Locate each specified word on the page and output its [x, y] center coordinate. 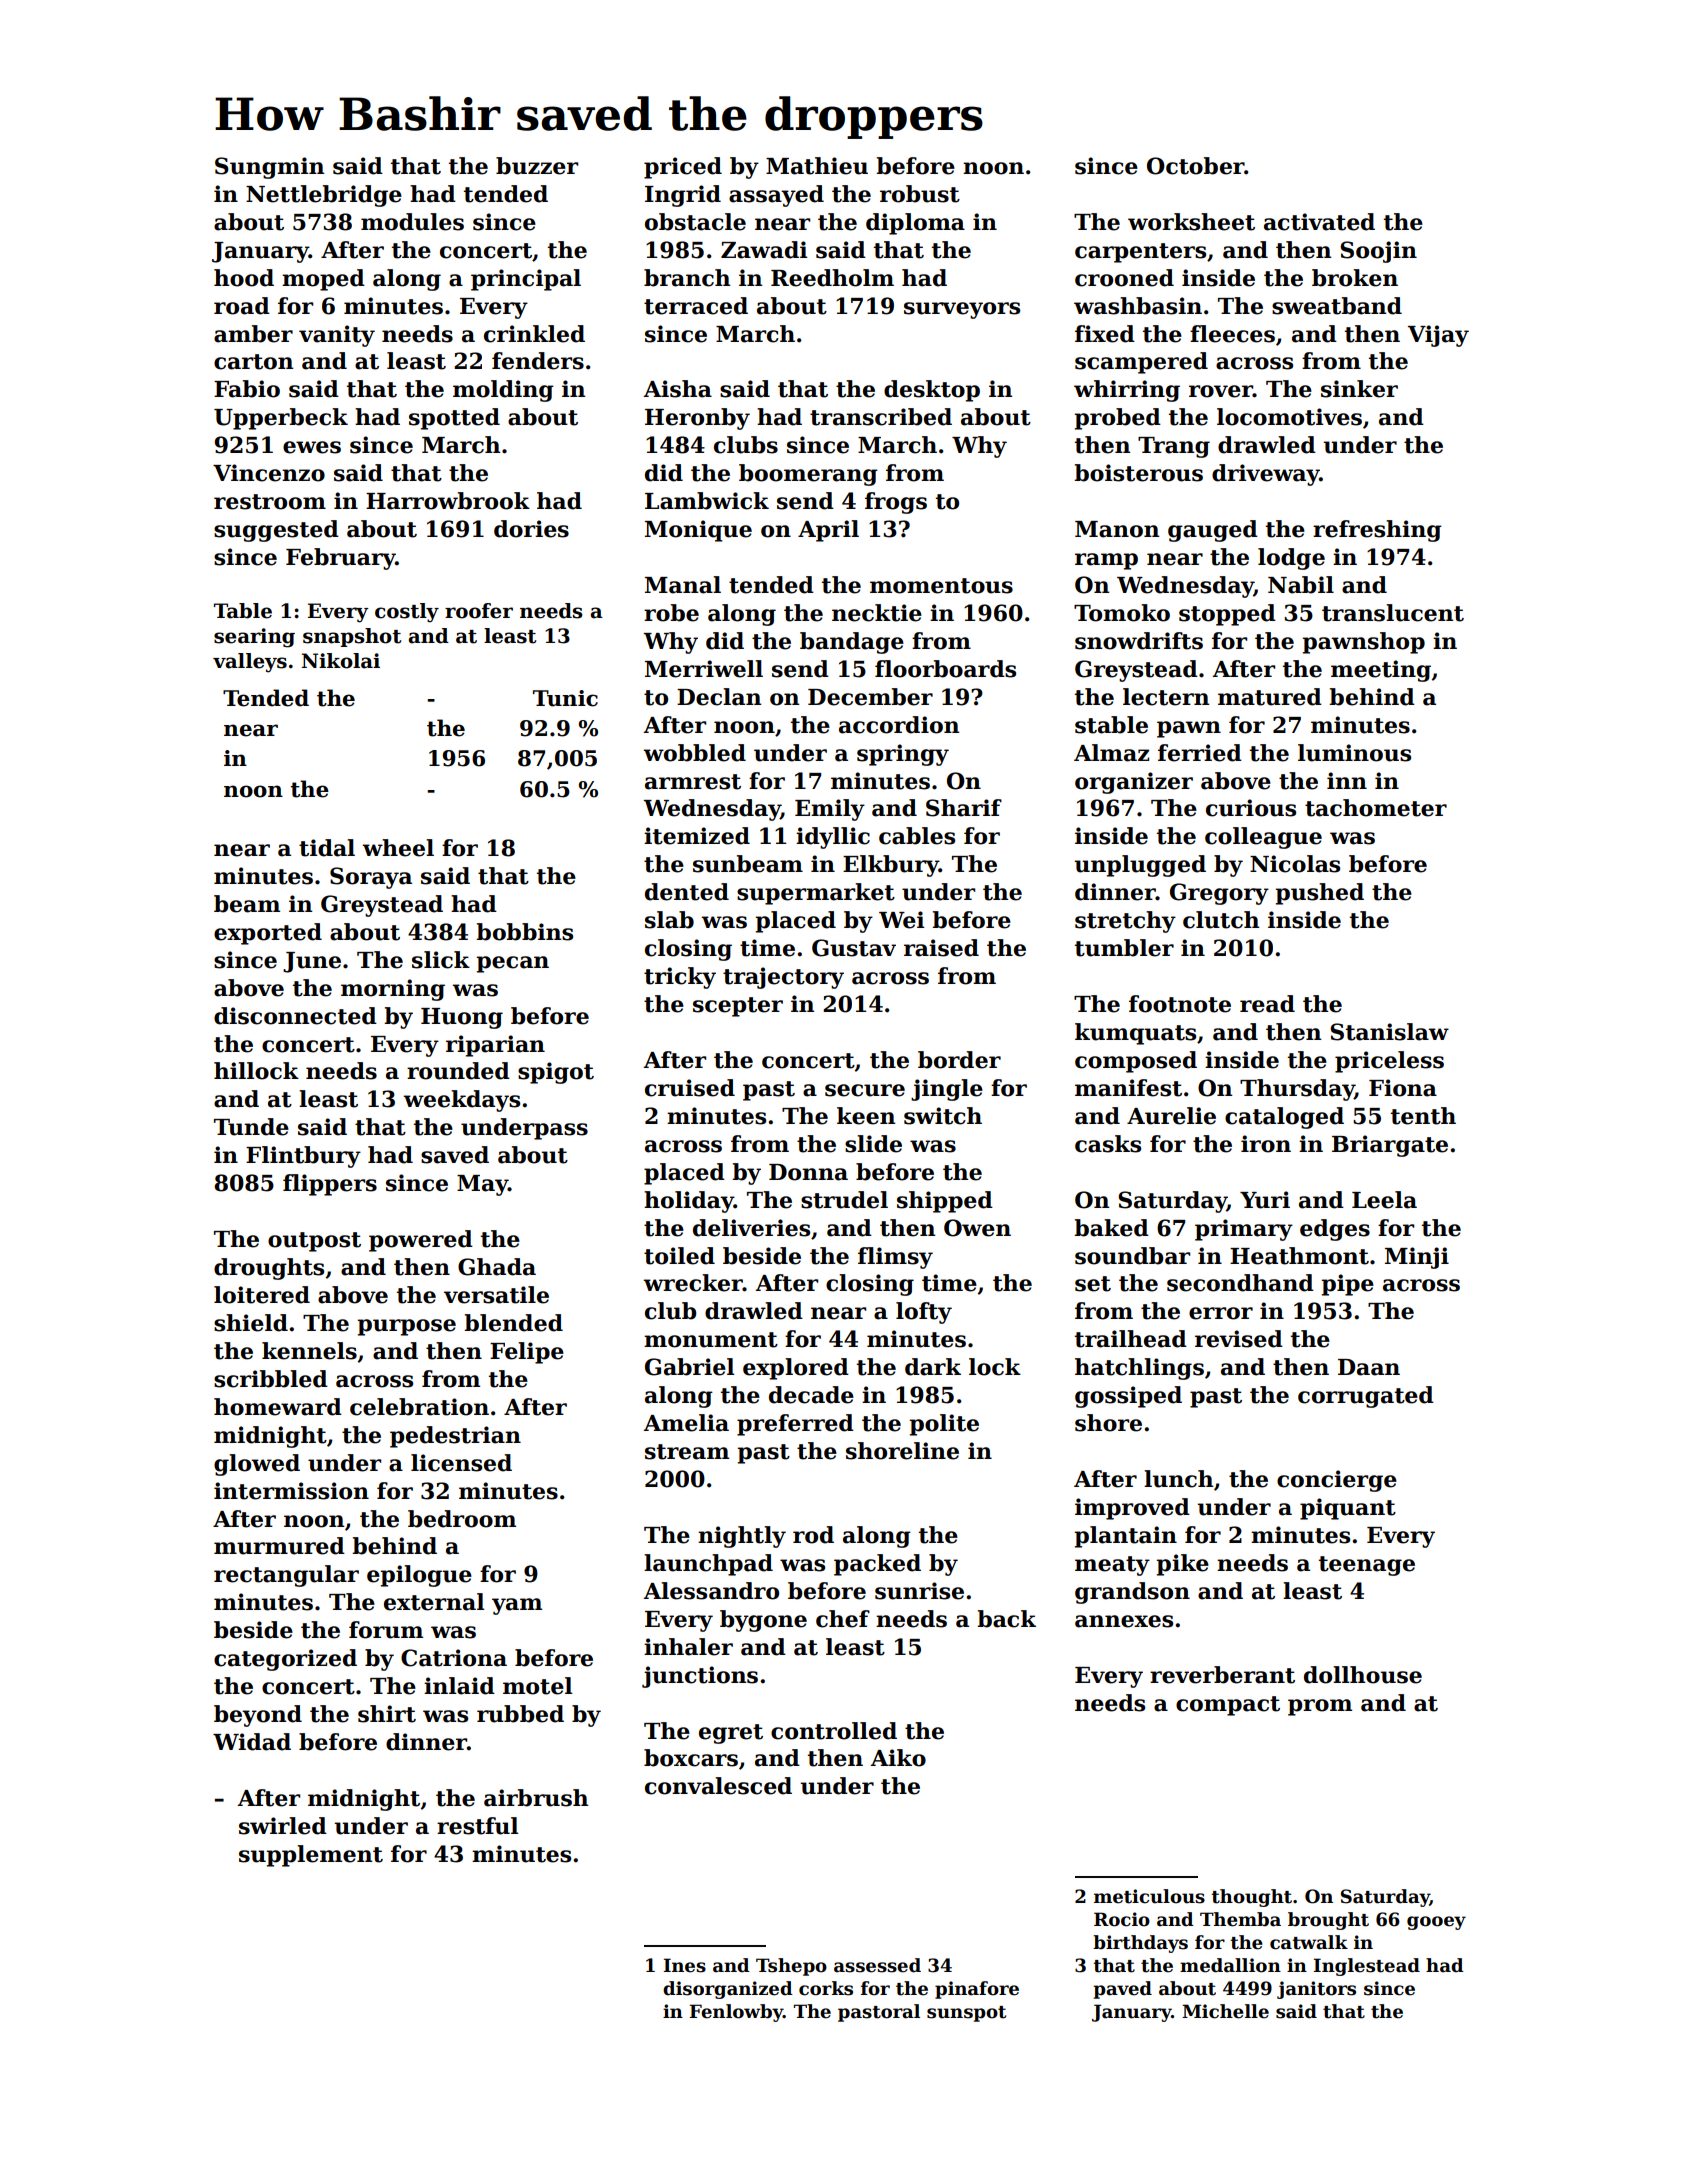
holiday [689, 1202]
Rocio [1122, 1919]
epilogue [419, 1576]
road [242, 306]
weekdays [461, 1101]
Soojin [1378, 252]
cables [917, 836]
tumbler [1124, 948]
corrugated [1366, 1397]
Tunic [565, 698]
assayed [776, 196]
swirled [283, 1826]
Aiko [898, 1758]
